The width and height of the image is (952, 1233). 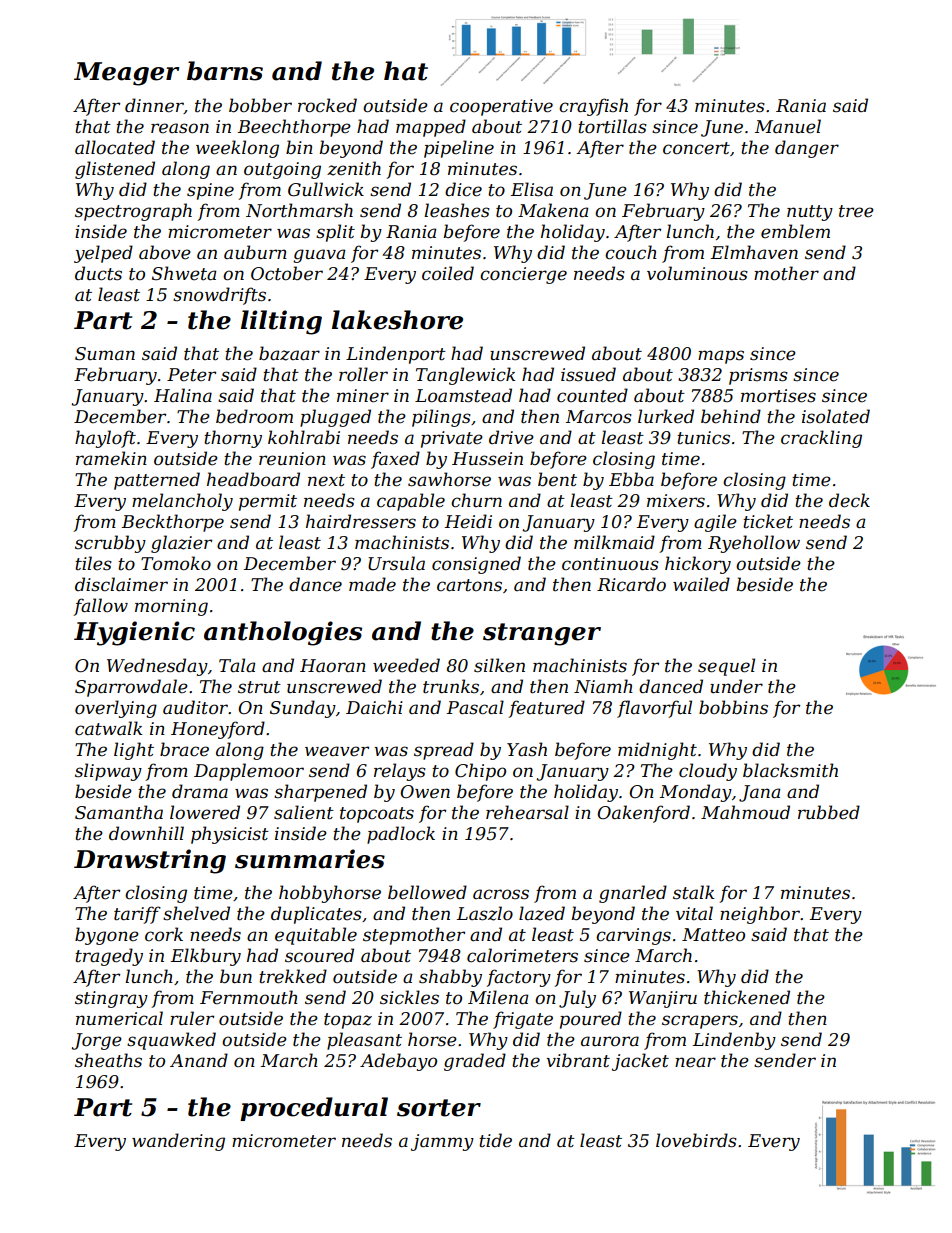 I want to click on bazaar, so click(x=289, y=353).
